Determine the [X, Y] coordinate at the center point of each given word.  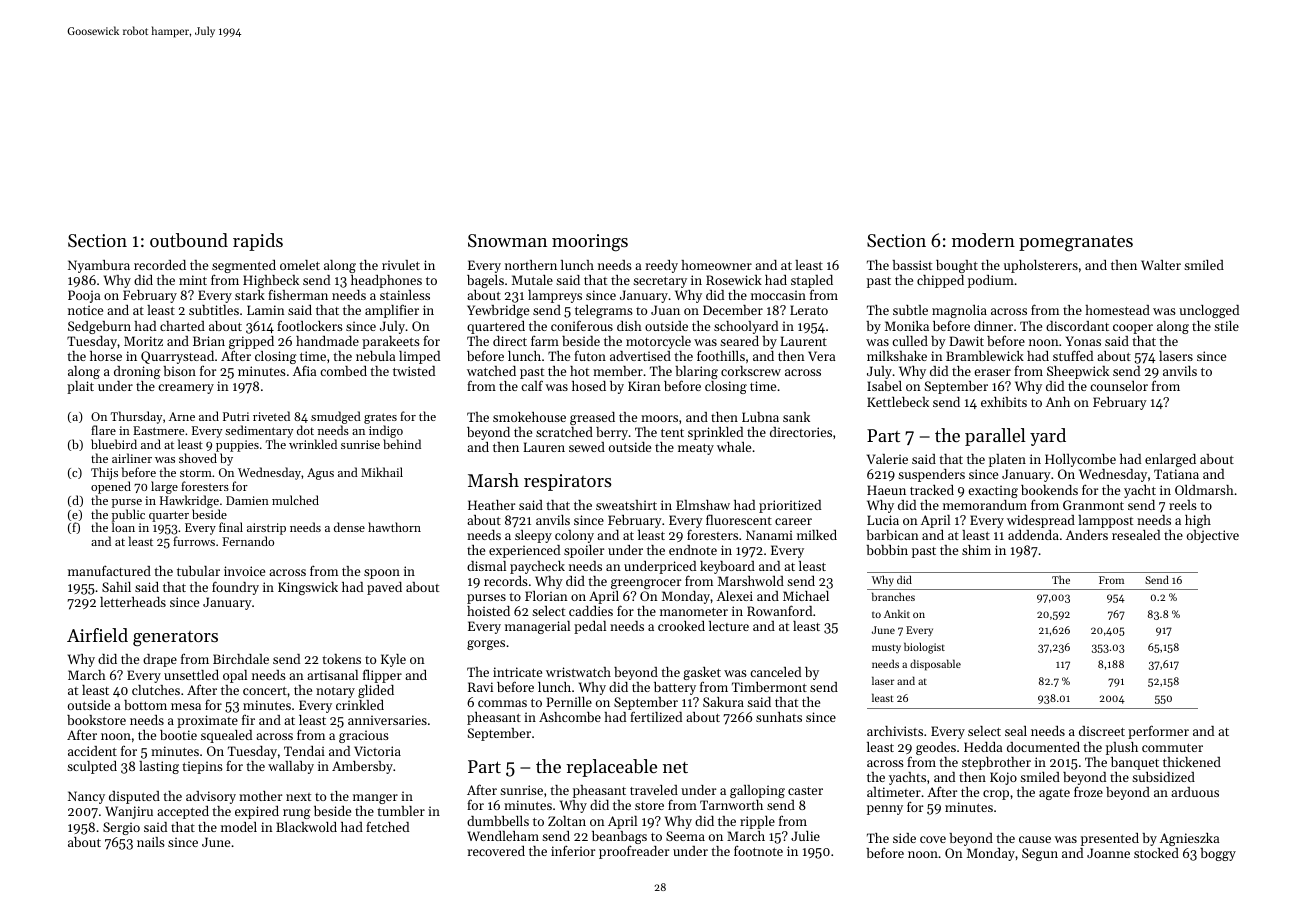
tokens [341, 659]
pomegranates [1076, 243]
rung [297, 814]
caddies [591, 611]
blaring [696, 373]
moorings [590, 243]
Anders [1087, 535]
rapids [258, 242]
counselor [1119, 386]
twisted [414, 371]
